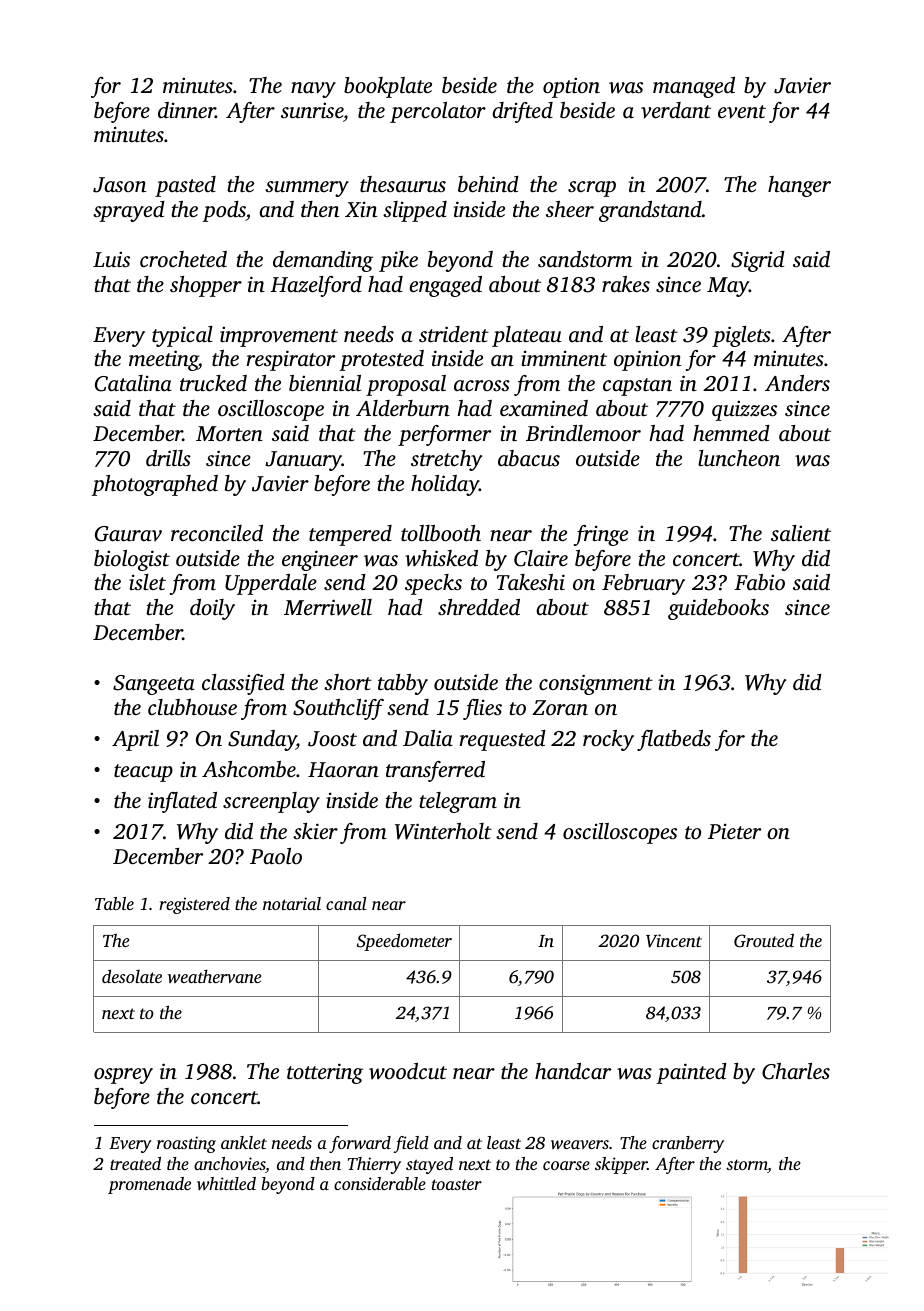 The height and width of the screenshot is (1311, 924). What do you see at coordinates (688, 1144) in the screenshot?
I see `cranberry` at bounding box center [688, 1144].
